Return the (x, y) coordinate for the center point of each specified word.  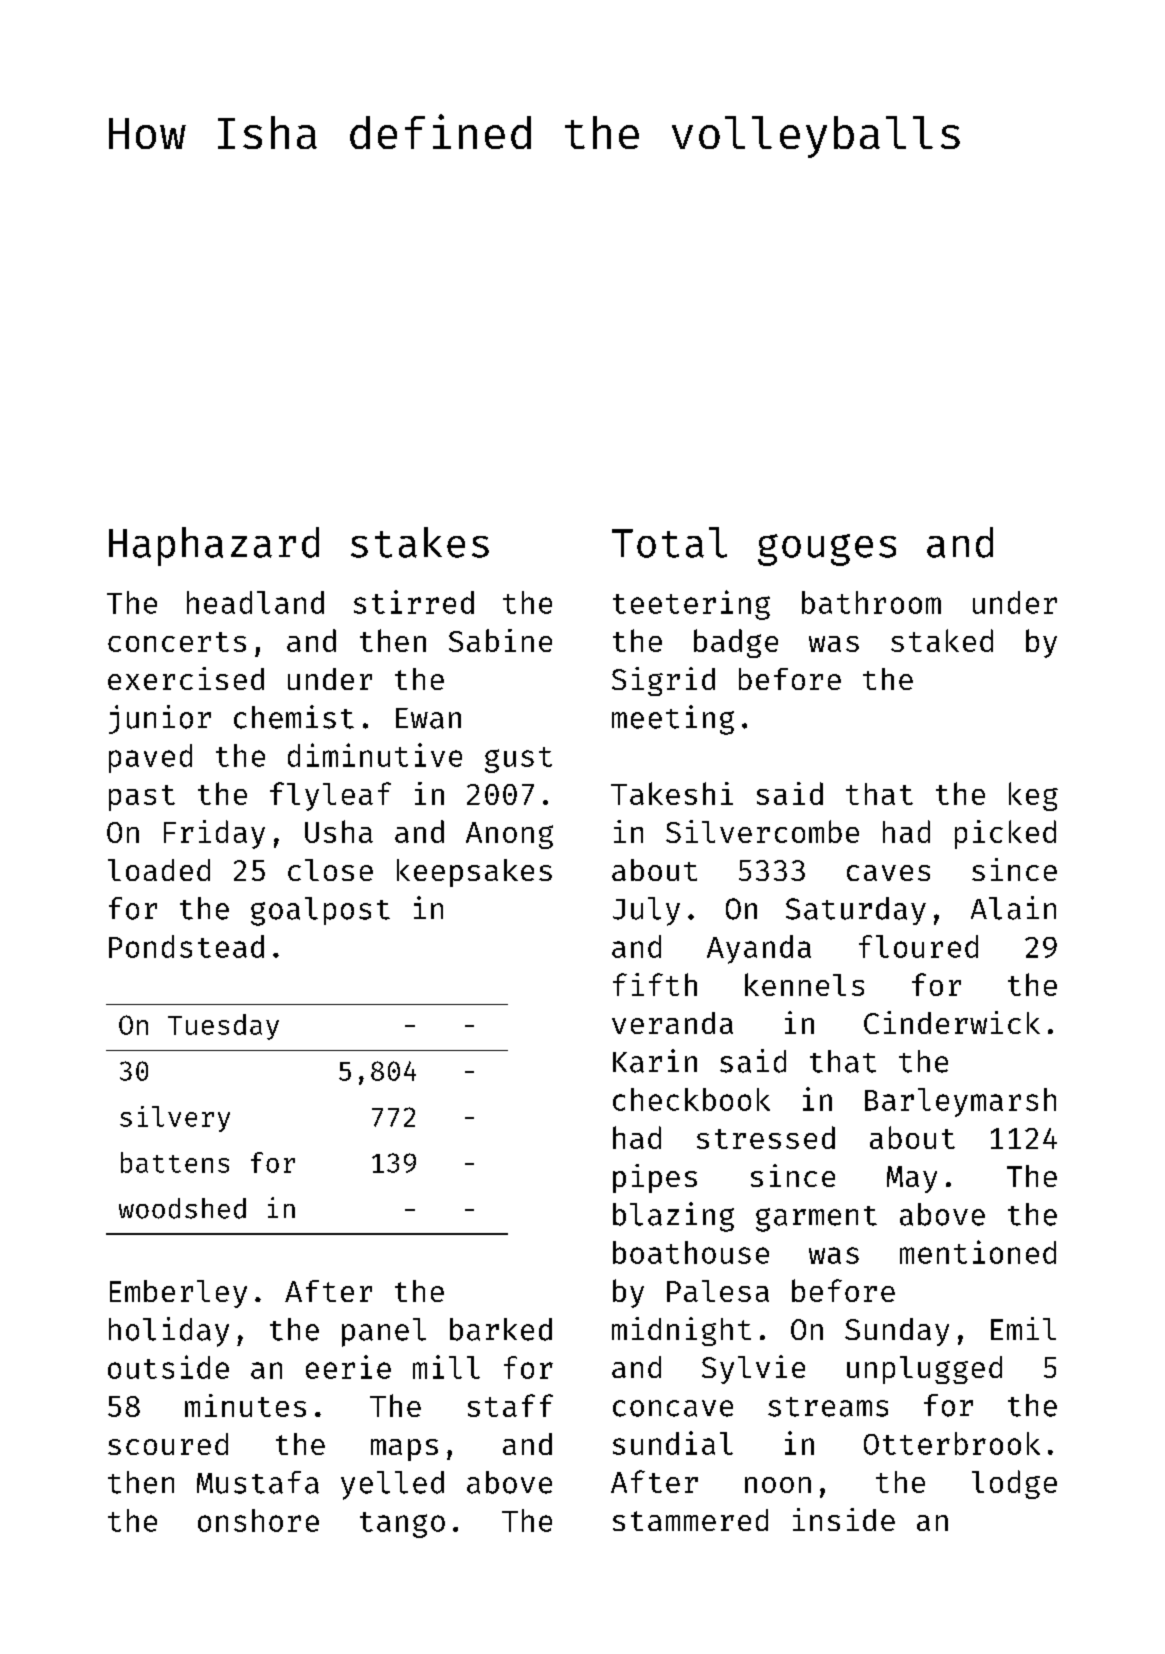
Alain (1013, 908)
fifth (655, 984)
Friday (214, 834)
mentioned (978, 1252)
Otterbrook (952, 1443)
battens (175, 1162)
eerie (348, 1367)
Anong (509, 835)
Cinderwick (952, 1022)
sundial (673, 1443)
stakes (420, 542)
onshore (258, 1520)
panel (384, 1332)
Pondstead (186, 946)
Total (669, 542)
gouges (827, 550)
